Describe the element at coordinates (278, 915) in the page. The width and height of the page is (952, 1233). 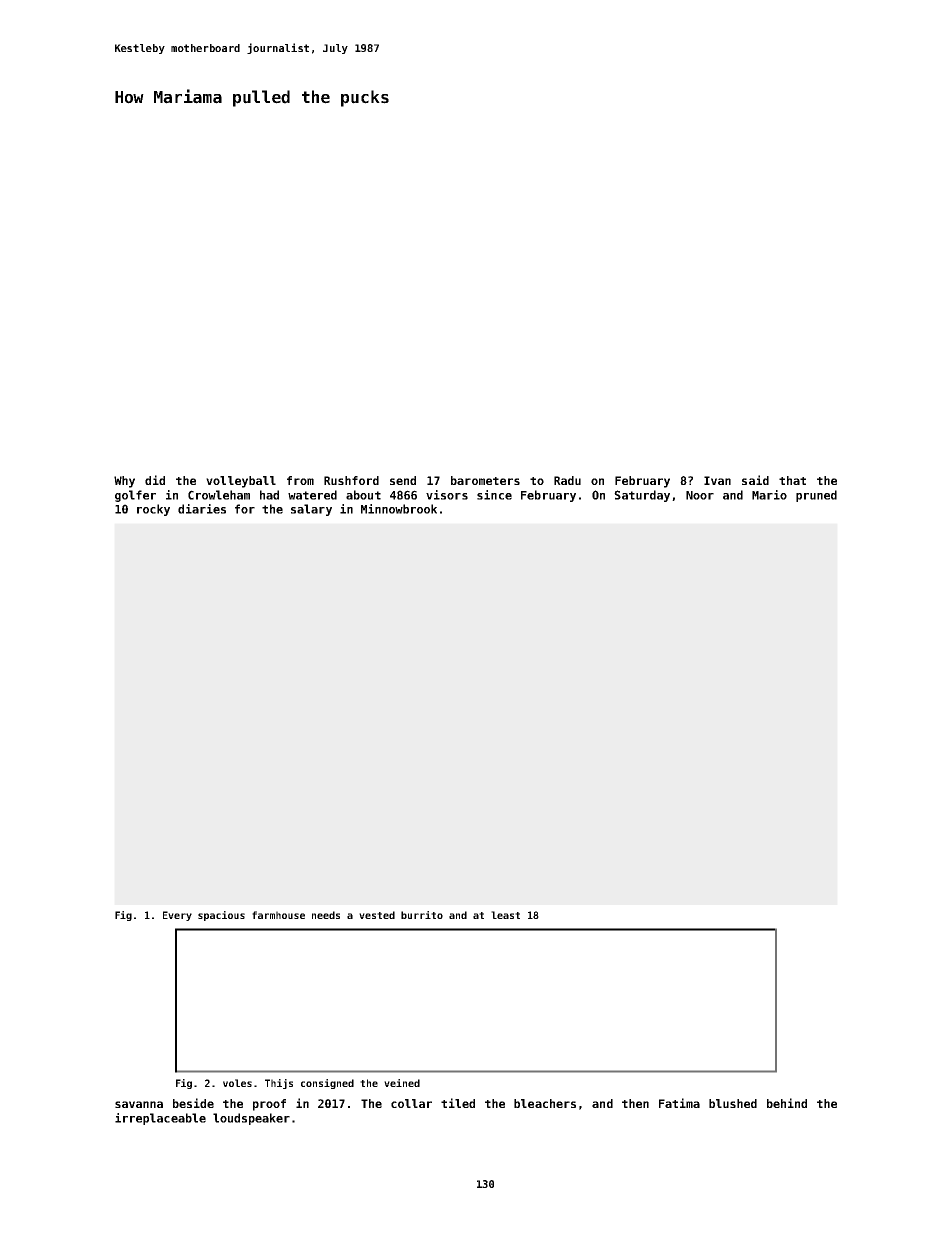
I see `farmhouse` at that location.
